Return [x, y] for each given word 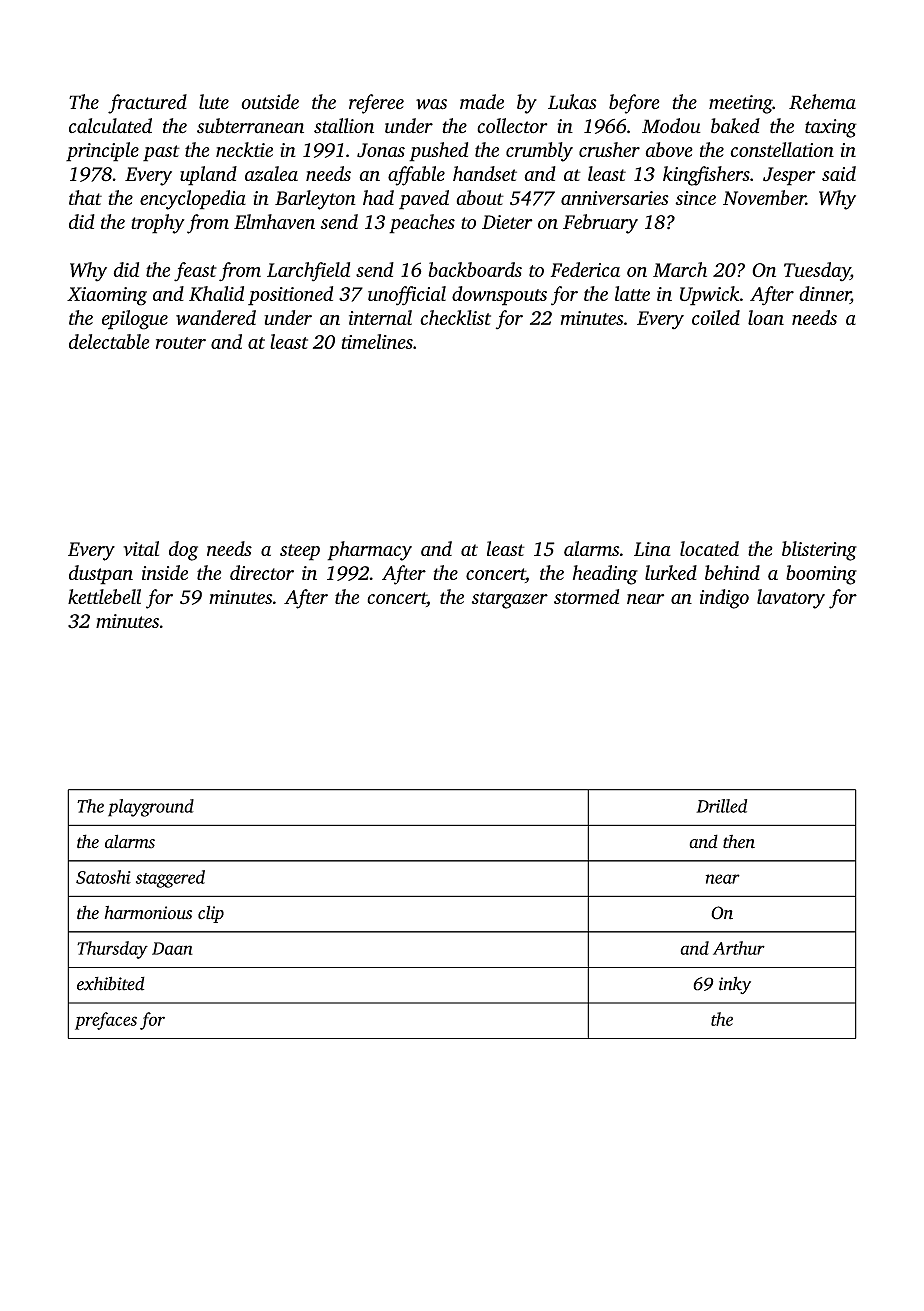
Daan [172, 948]
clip [211, 914]
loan [766, 317]
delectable [109, 341]
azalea [271, 173]
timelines [377, 341]
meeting [741, 104]
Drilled [721, 806]
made [482, 102]
